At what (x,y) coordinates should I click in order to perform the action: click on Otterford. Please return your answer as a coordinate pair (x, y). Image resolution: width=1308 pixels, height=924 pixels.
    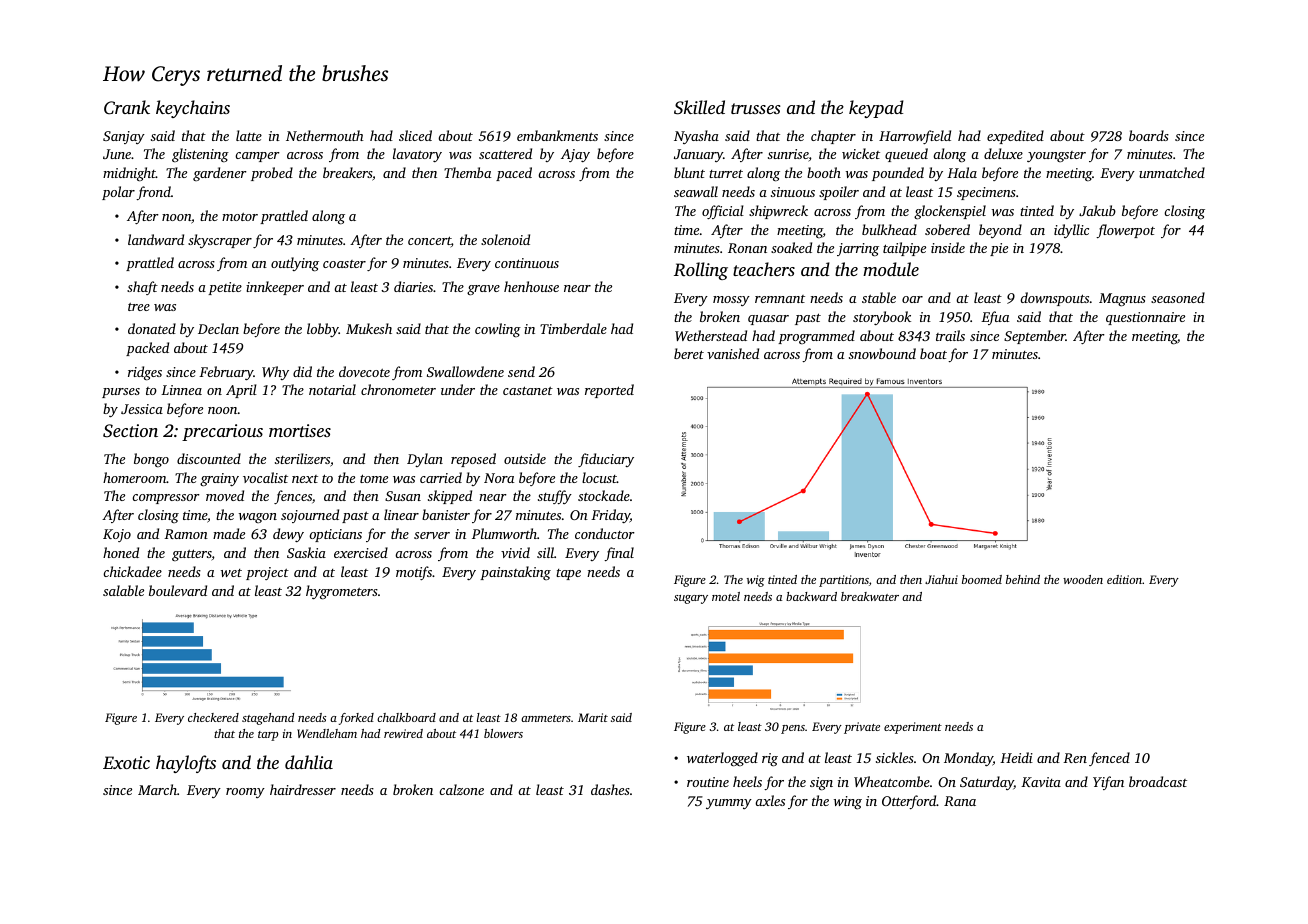
    Looking at the image, I should click on (909, 802).
